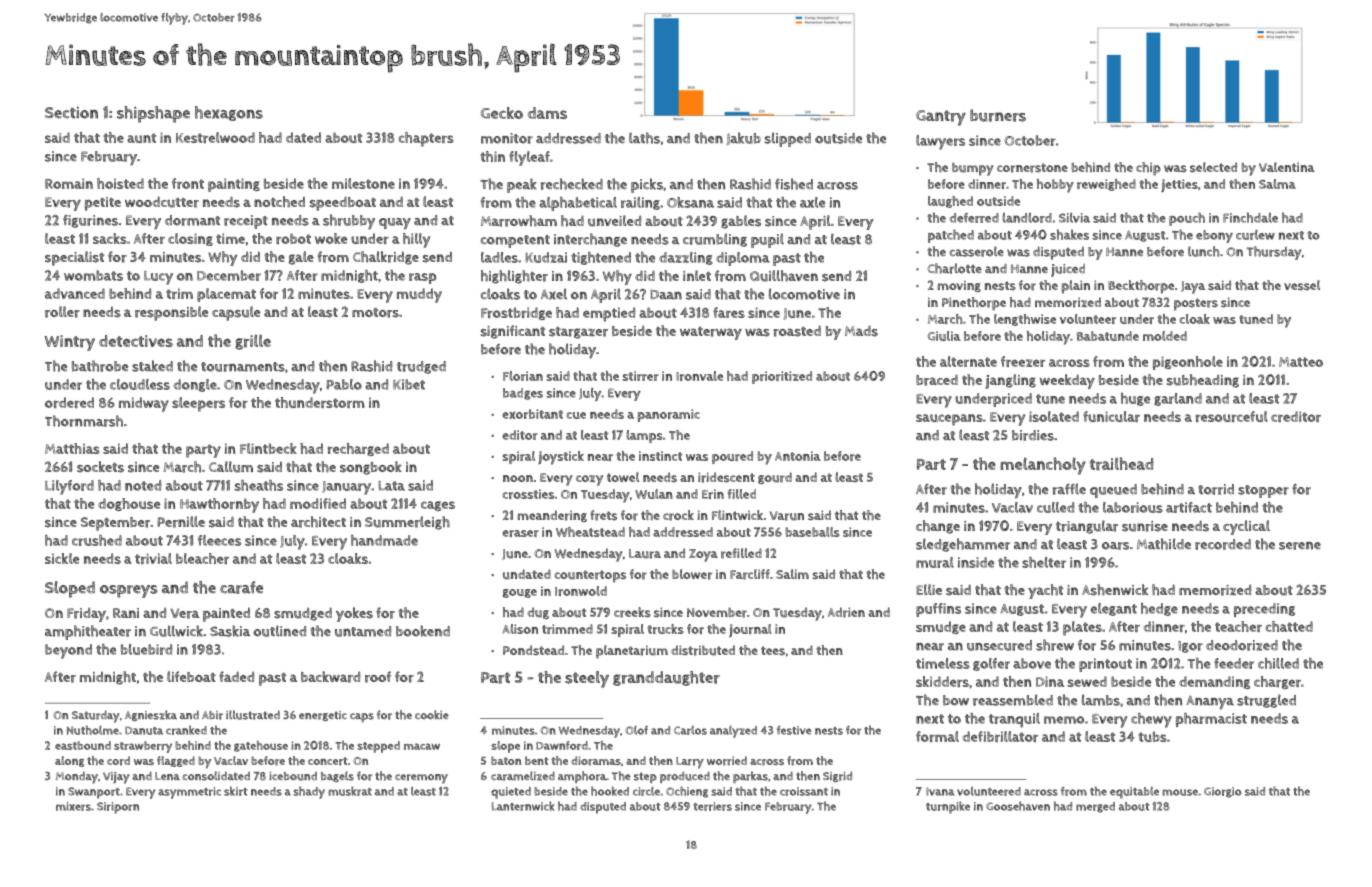  What do you see at coordinates (234, 185) in the image?
I see `painting` at bounding box center [234, 185].
